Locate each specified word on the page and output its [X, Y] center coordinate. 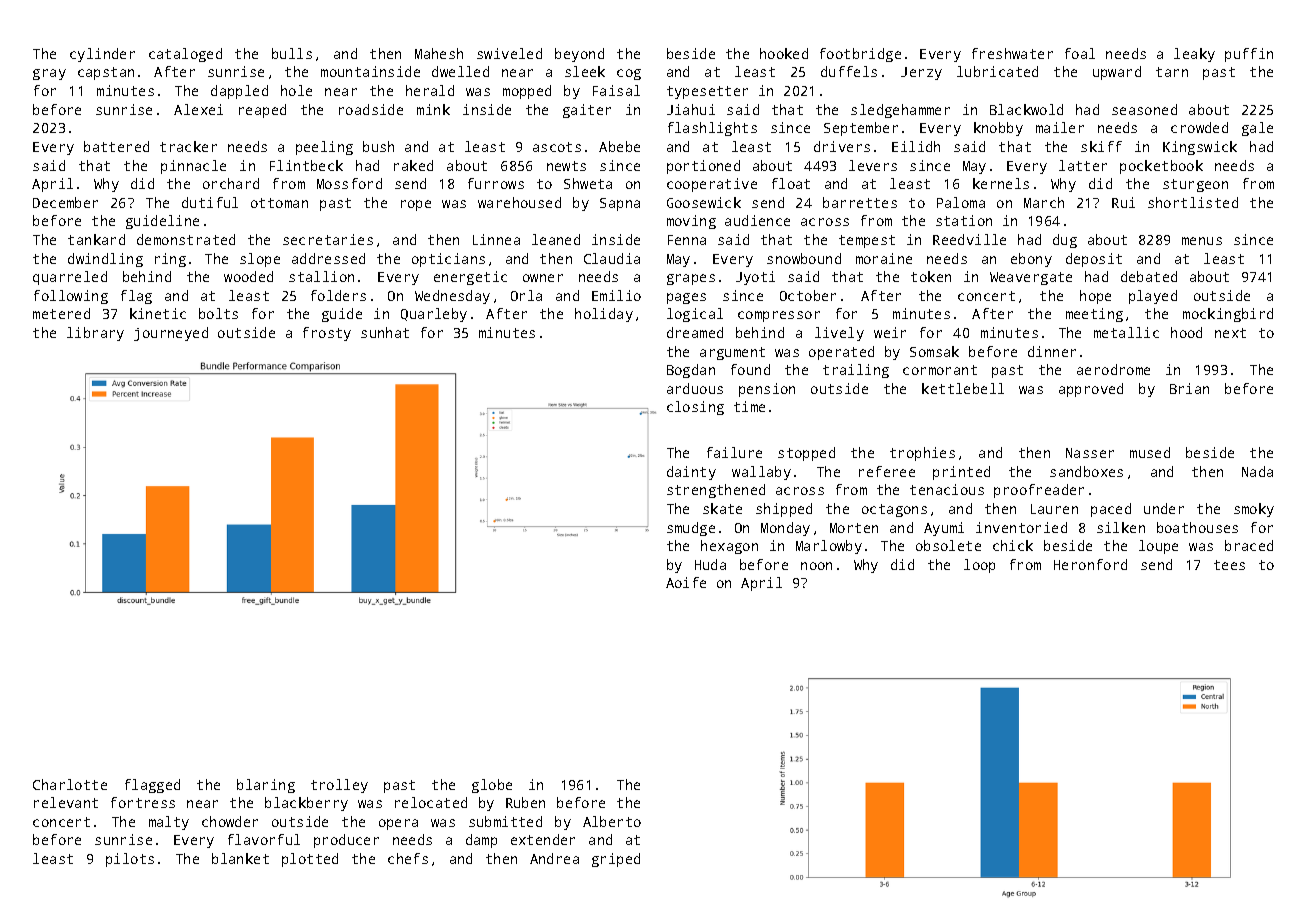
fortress [143, 802]
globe [492, 786]
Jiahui [691, 109]
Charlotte [70, 784]
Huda [710, 564]
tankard [96, 239]
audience [757, 220]
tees [1229, 565]
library [95, 334]
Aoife [686, 582]
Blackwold [1026, 109]
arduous [695, 388]
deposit [1094, 260]
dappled [239, 92]
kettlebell [963, 388]
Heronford [1090, 564]
